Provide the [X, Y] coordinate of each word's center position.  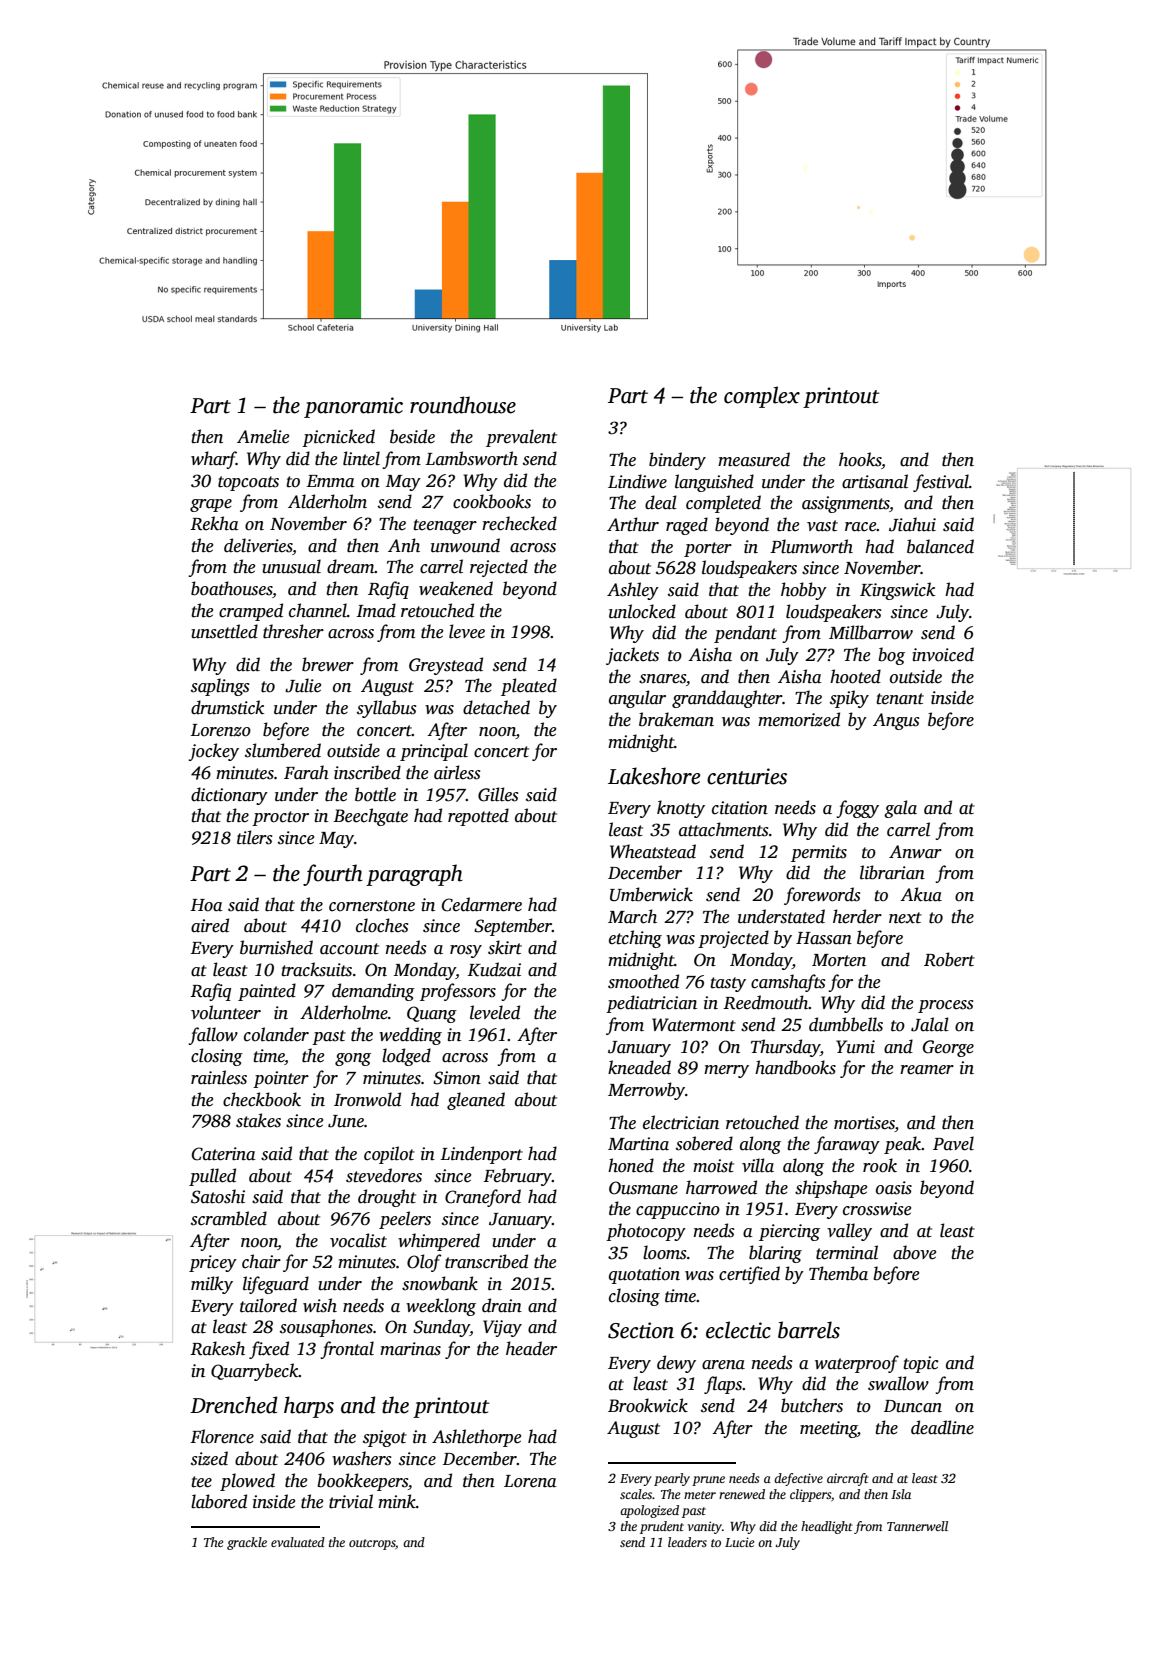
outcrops [372, 1544]
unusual [291, 566]
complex [762, 397]
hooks [860, 460]
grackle [247, 1543]
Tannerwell [917, 1526]
